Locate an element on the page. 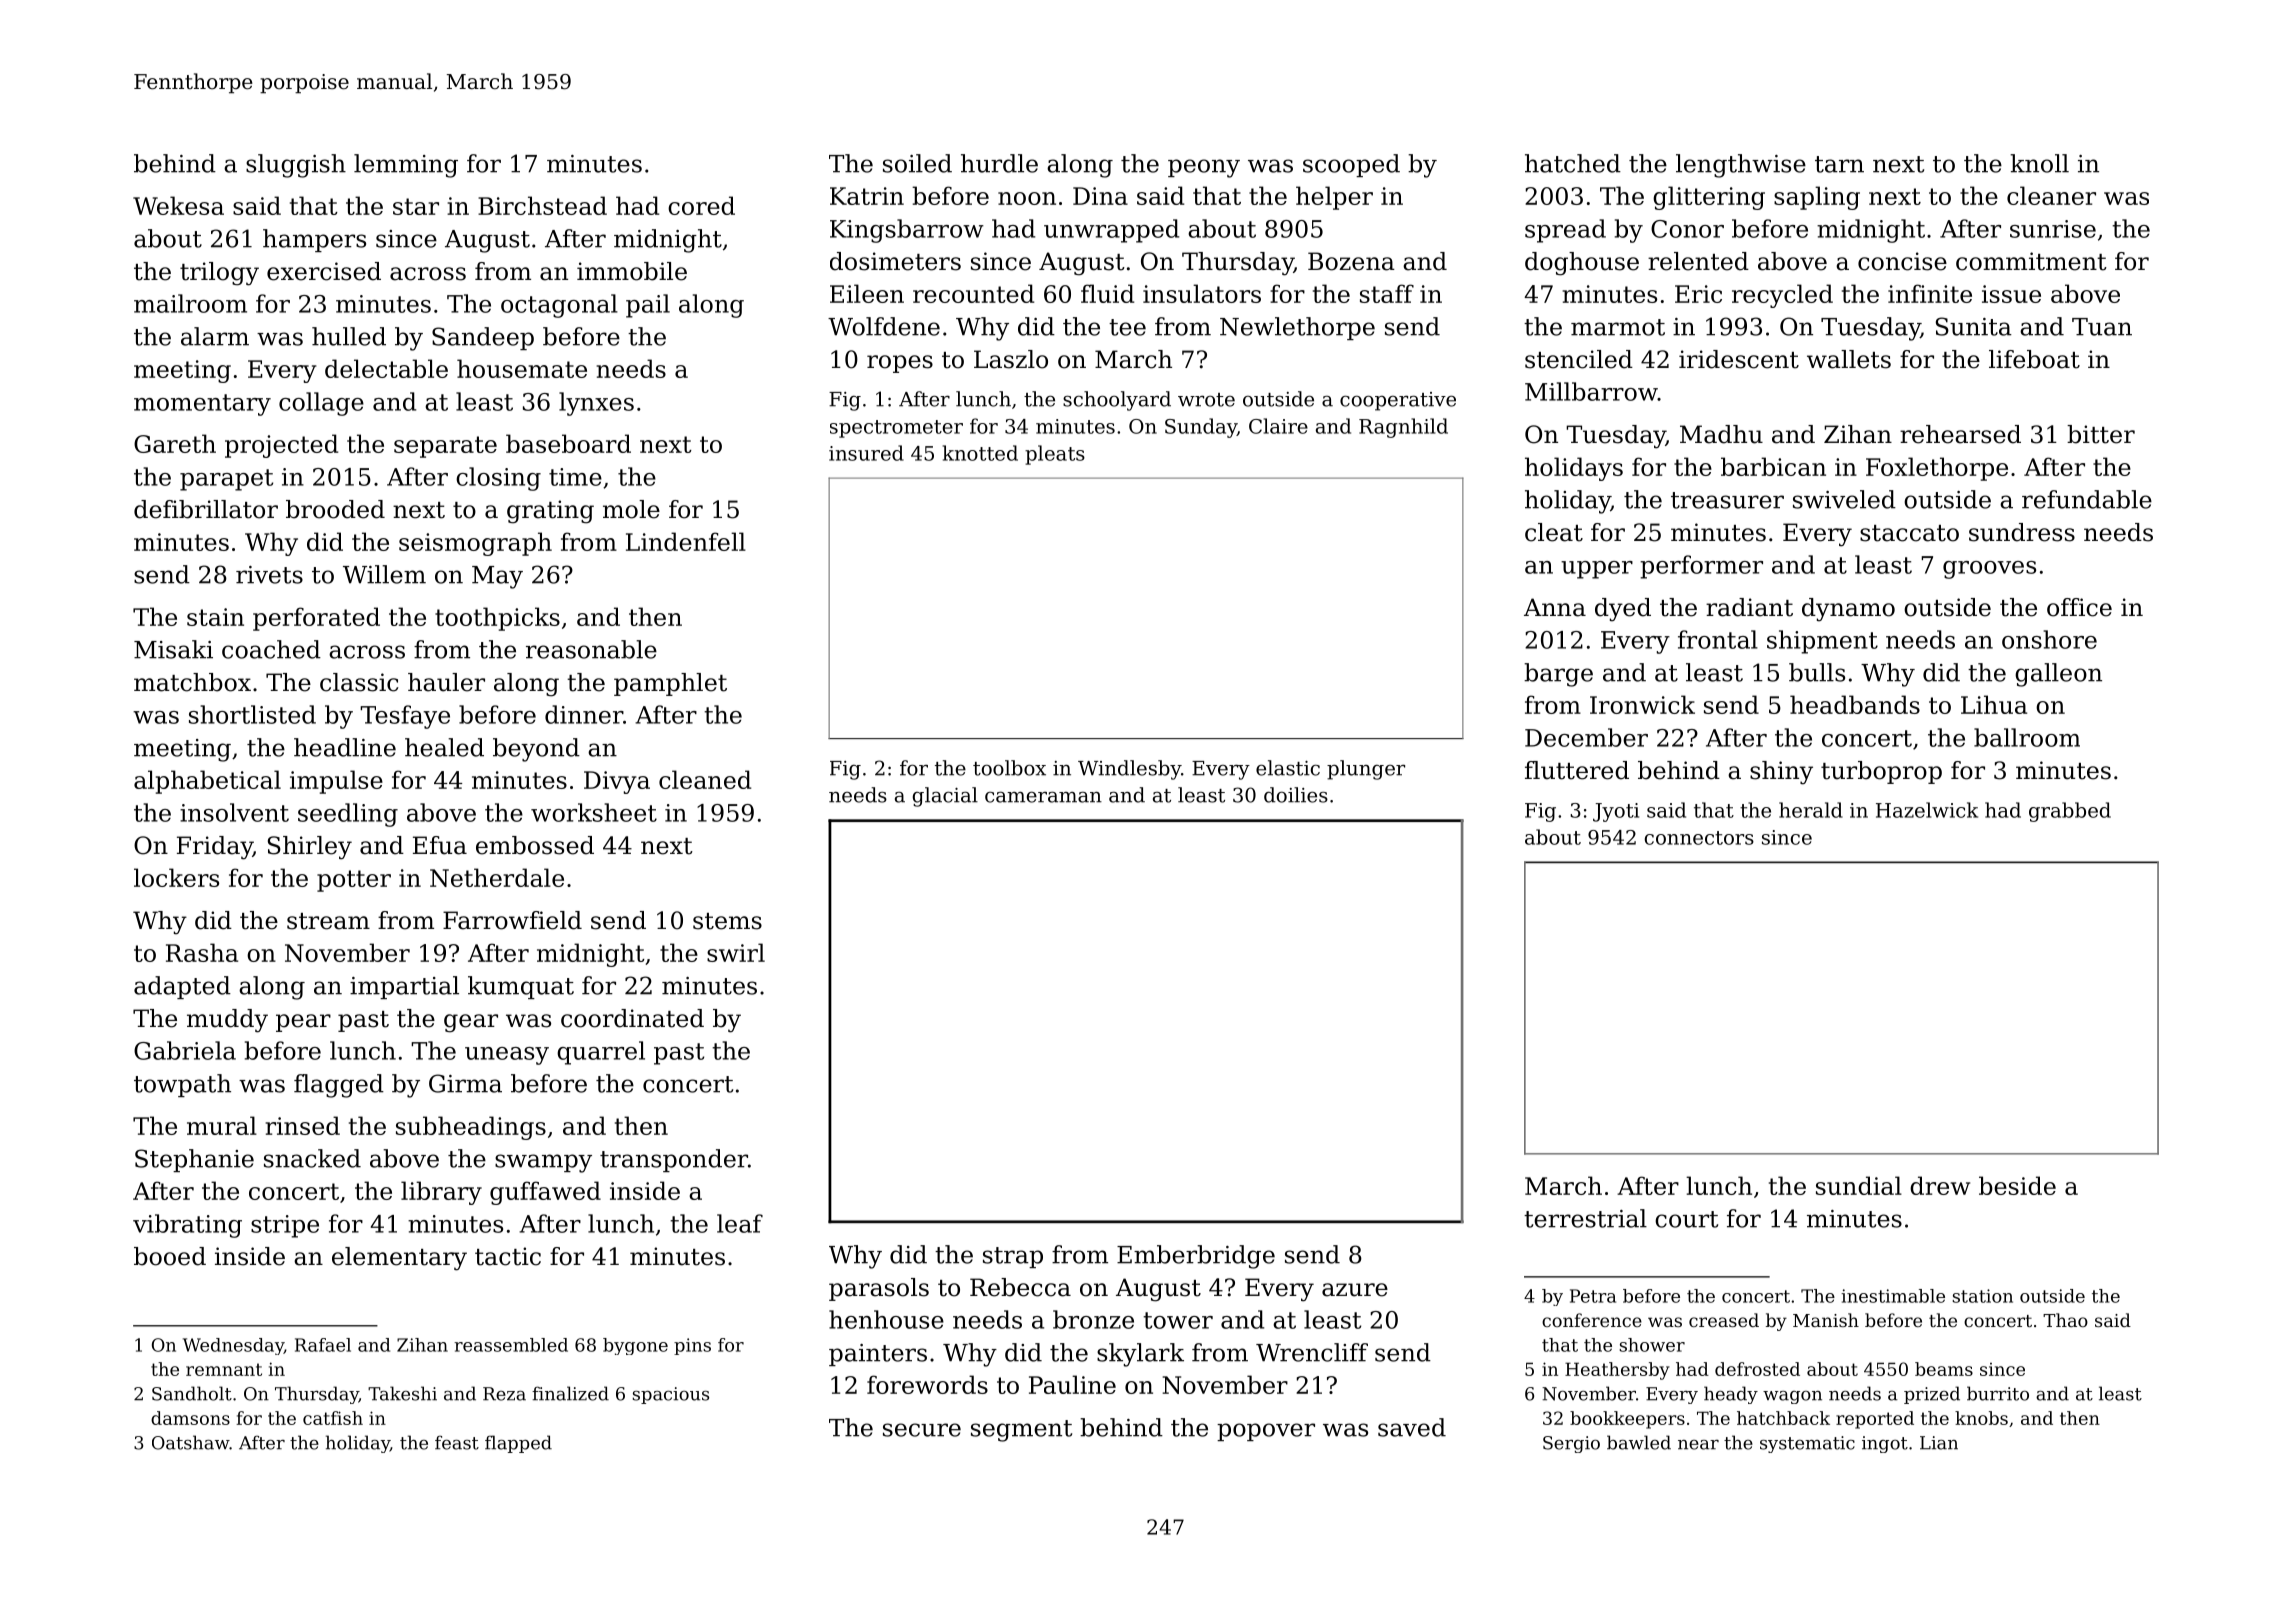 This image has width=2292, height=1620. terrestrial is located at coordinates (1585, 1218).
